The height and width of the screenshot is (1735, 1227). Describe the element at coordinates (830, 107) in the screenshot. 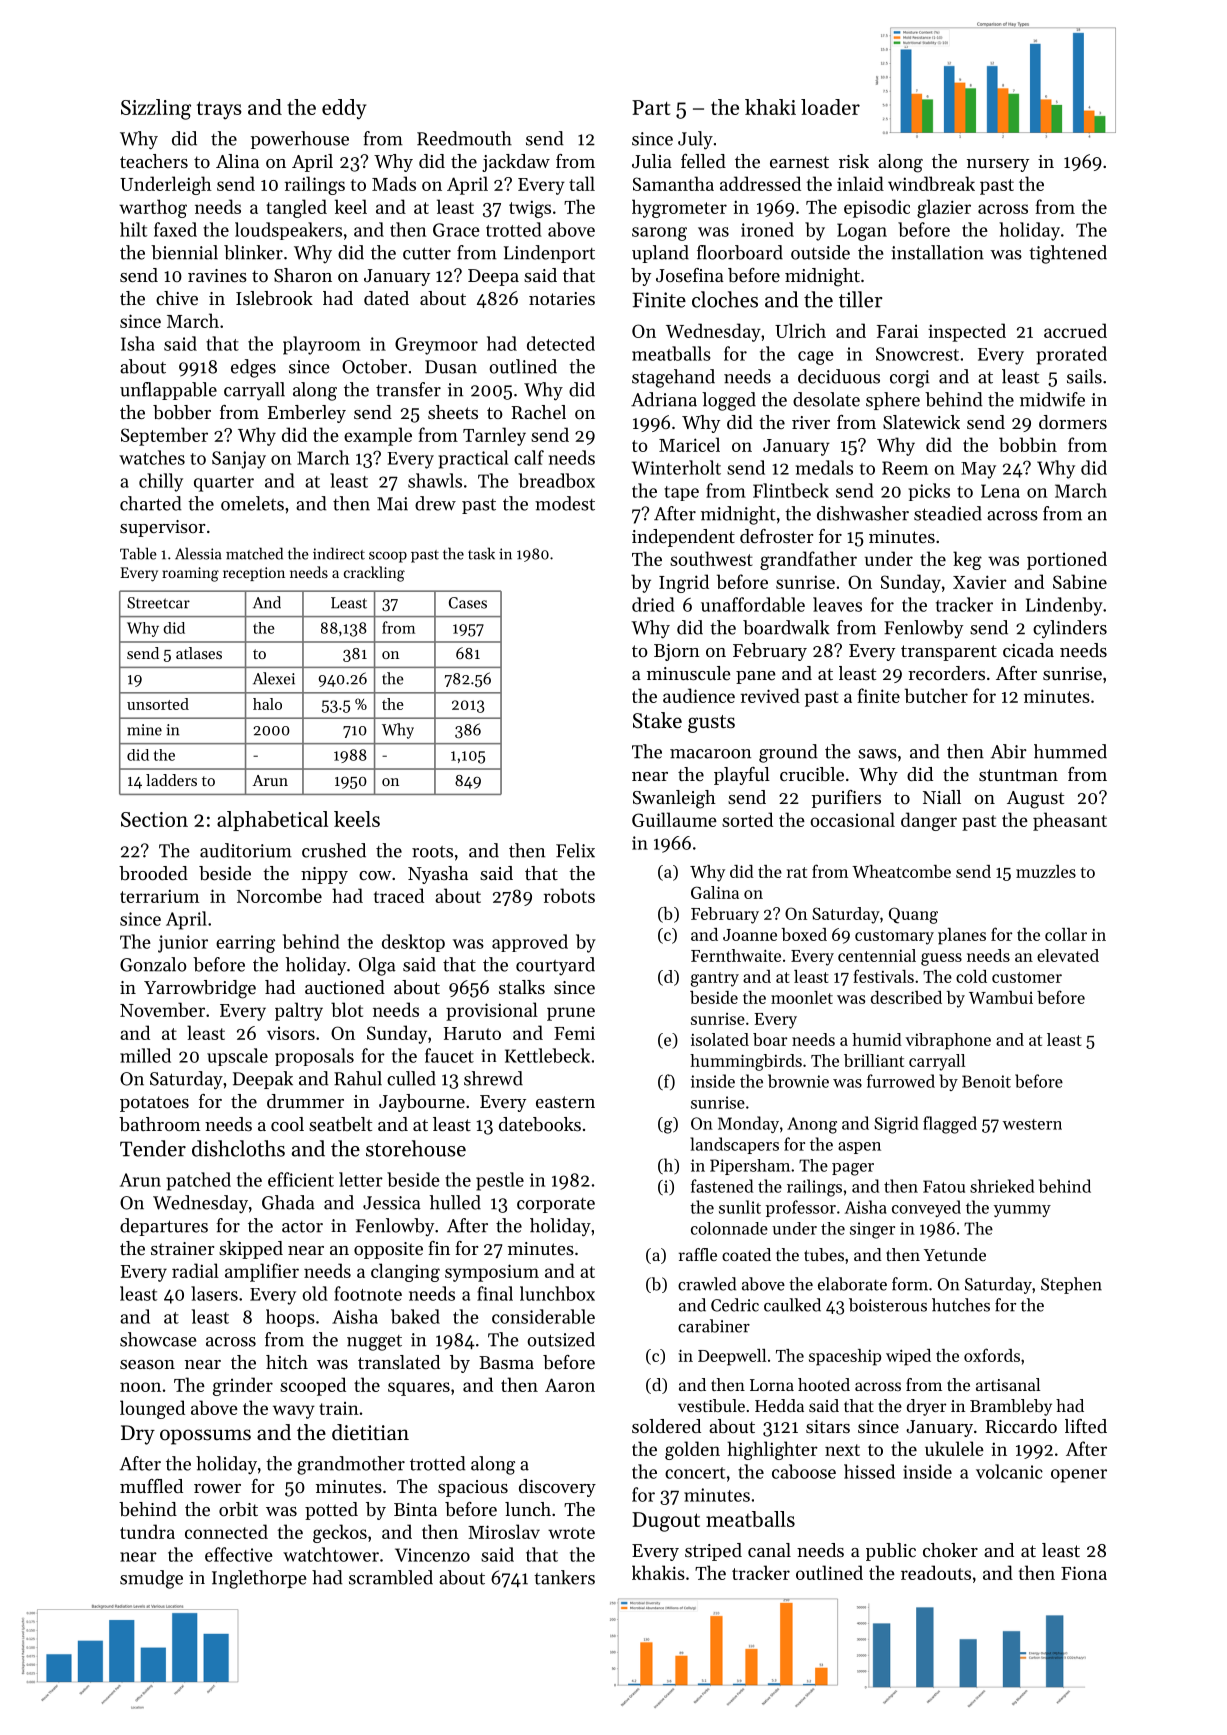

I see `loader` at that location.
